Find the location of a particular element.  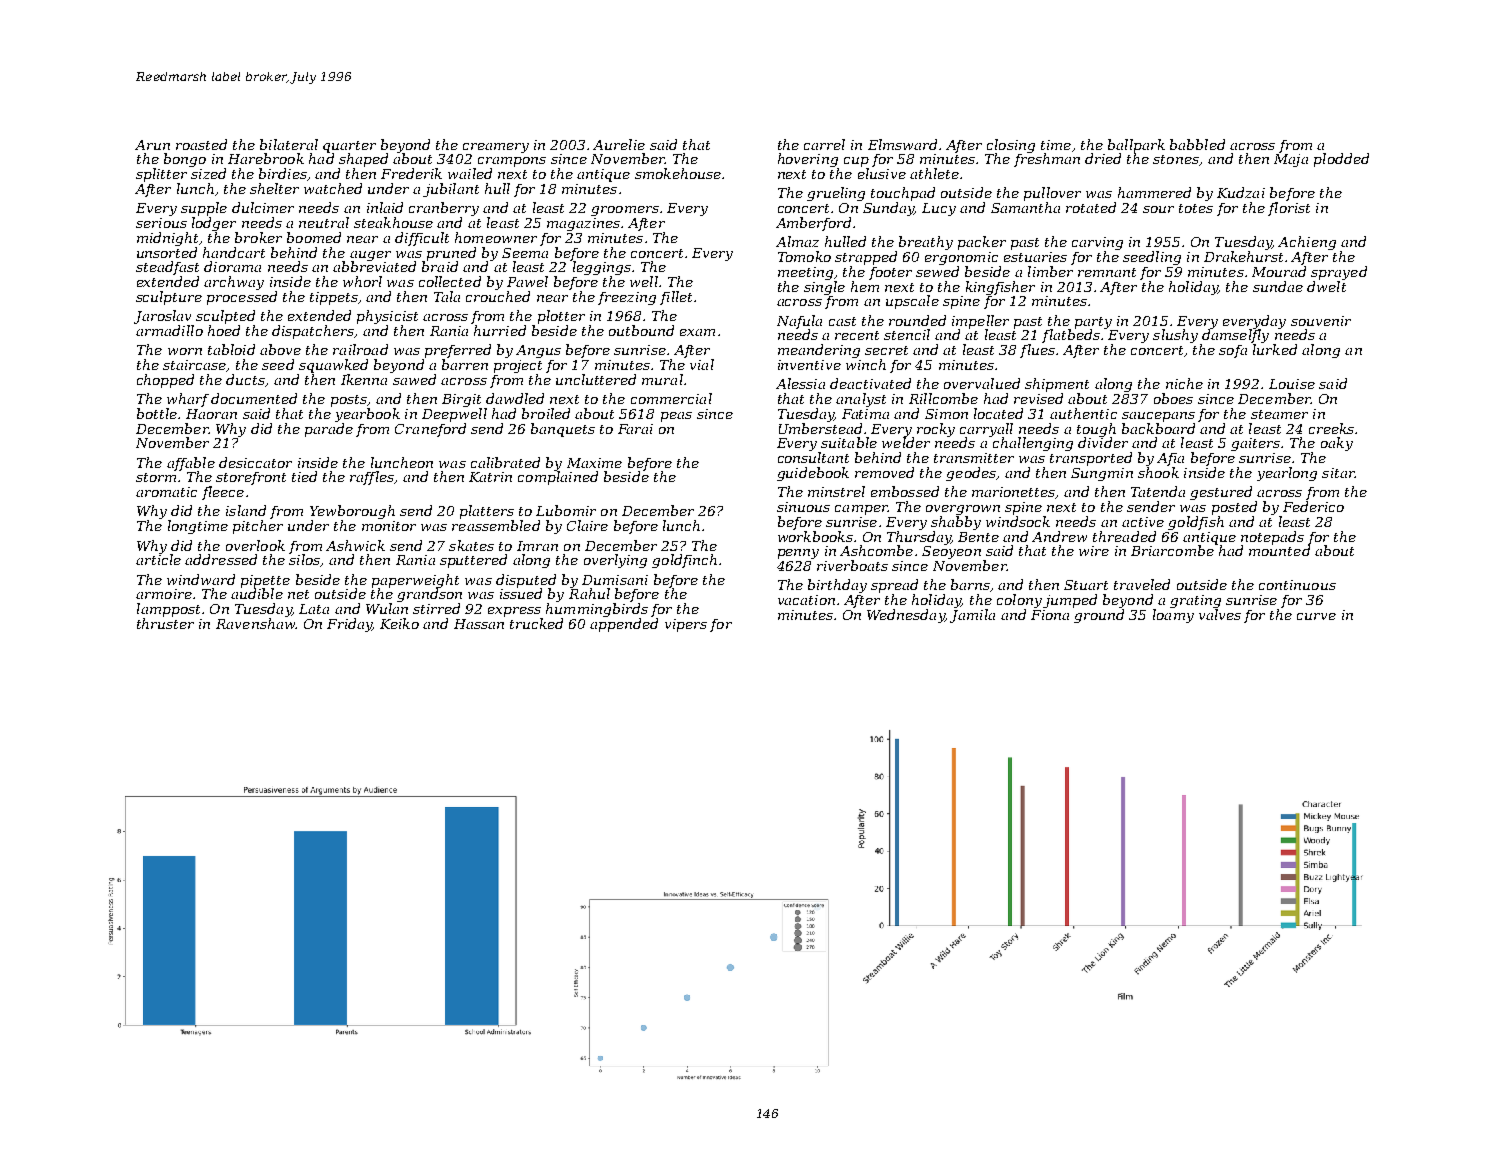

sawed is located at coordinates (414, 379).
